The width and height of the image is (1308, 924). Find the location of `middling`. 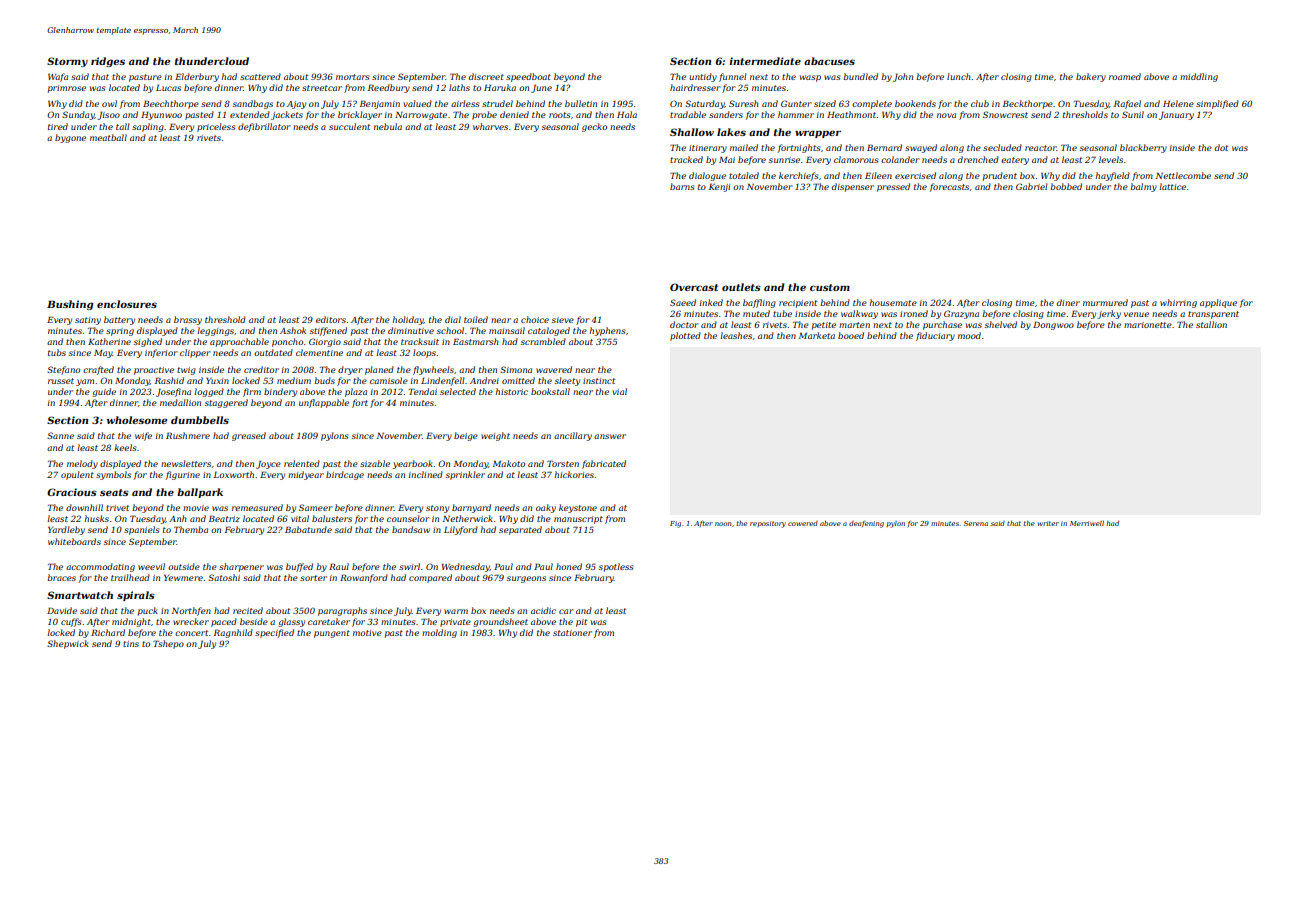

middling is located at coordinates (1199, 77).
